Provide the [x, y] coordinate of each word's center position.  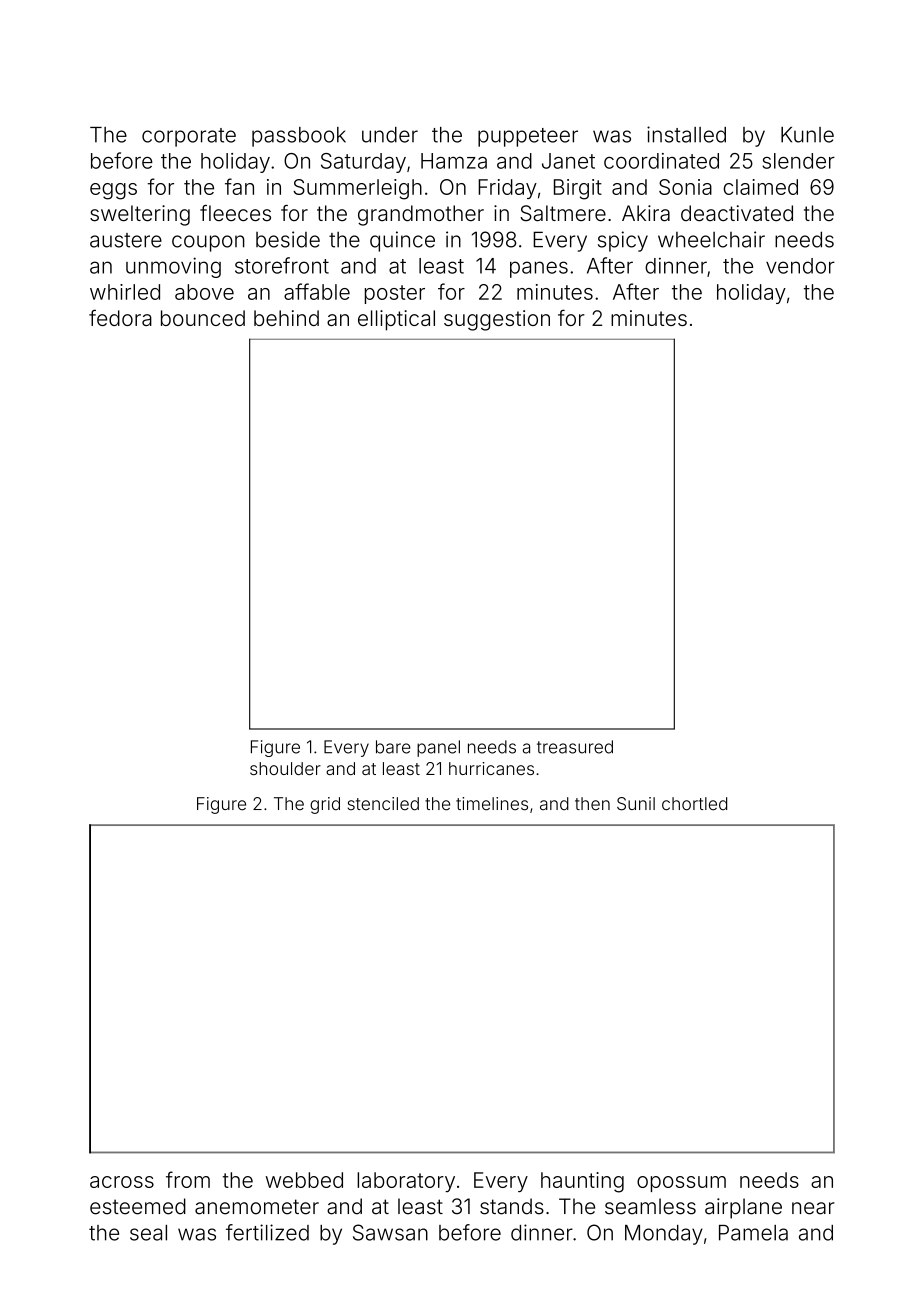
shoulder [285, 768]
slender [798, 161]
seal [148, 1233]
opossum [681, 1184]
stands [512, 1206]
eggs [113, 191]
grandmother [421, 215]
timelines [492, 804]
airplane [743, 1208]
